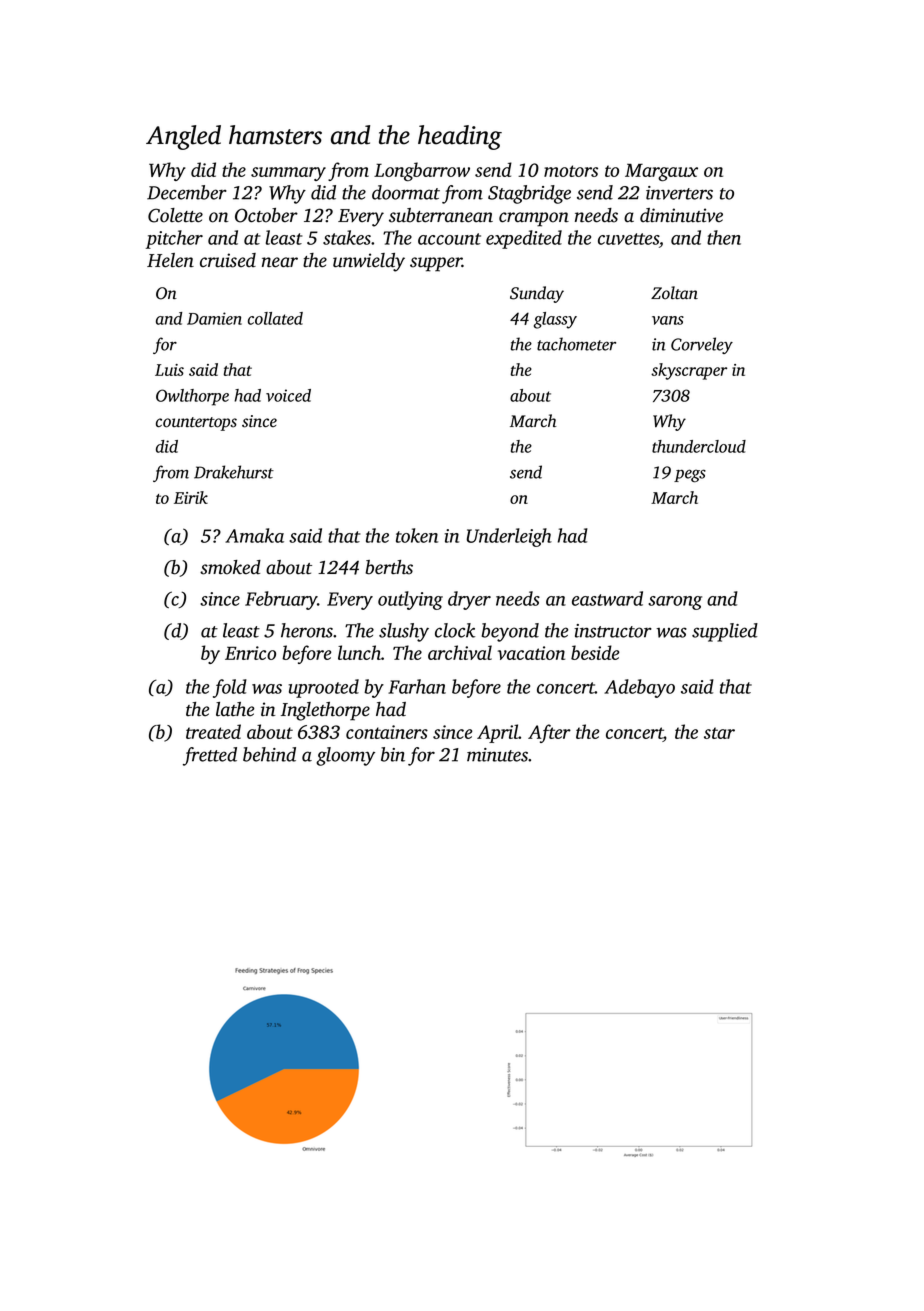 The width and height of the screenshot is (924, 1311). I want to click on cuvettes, so click(628, 239).
